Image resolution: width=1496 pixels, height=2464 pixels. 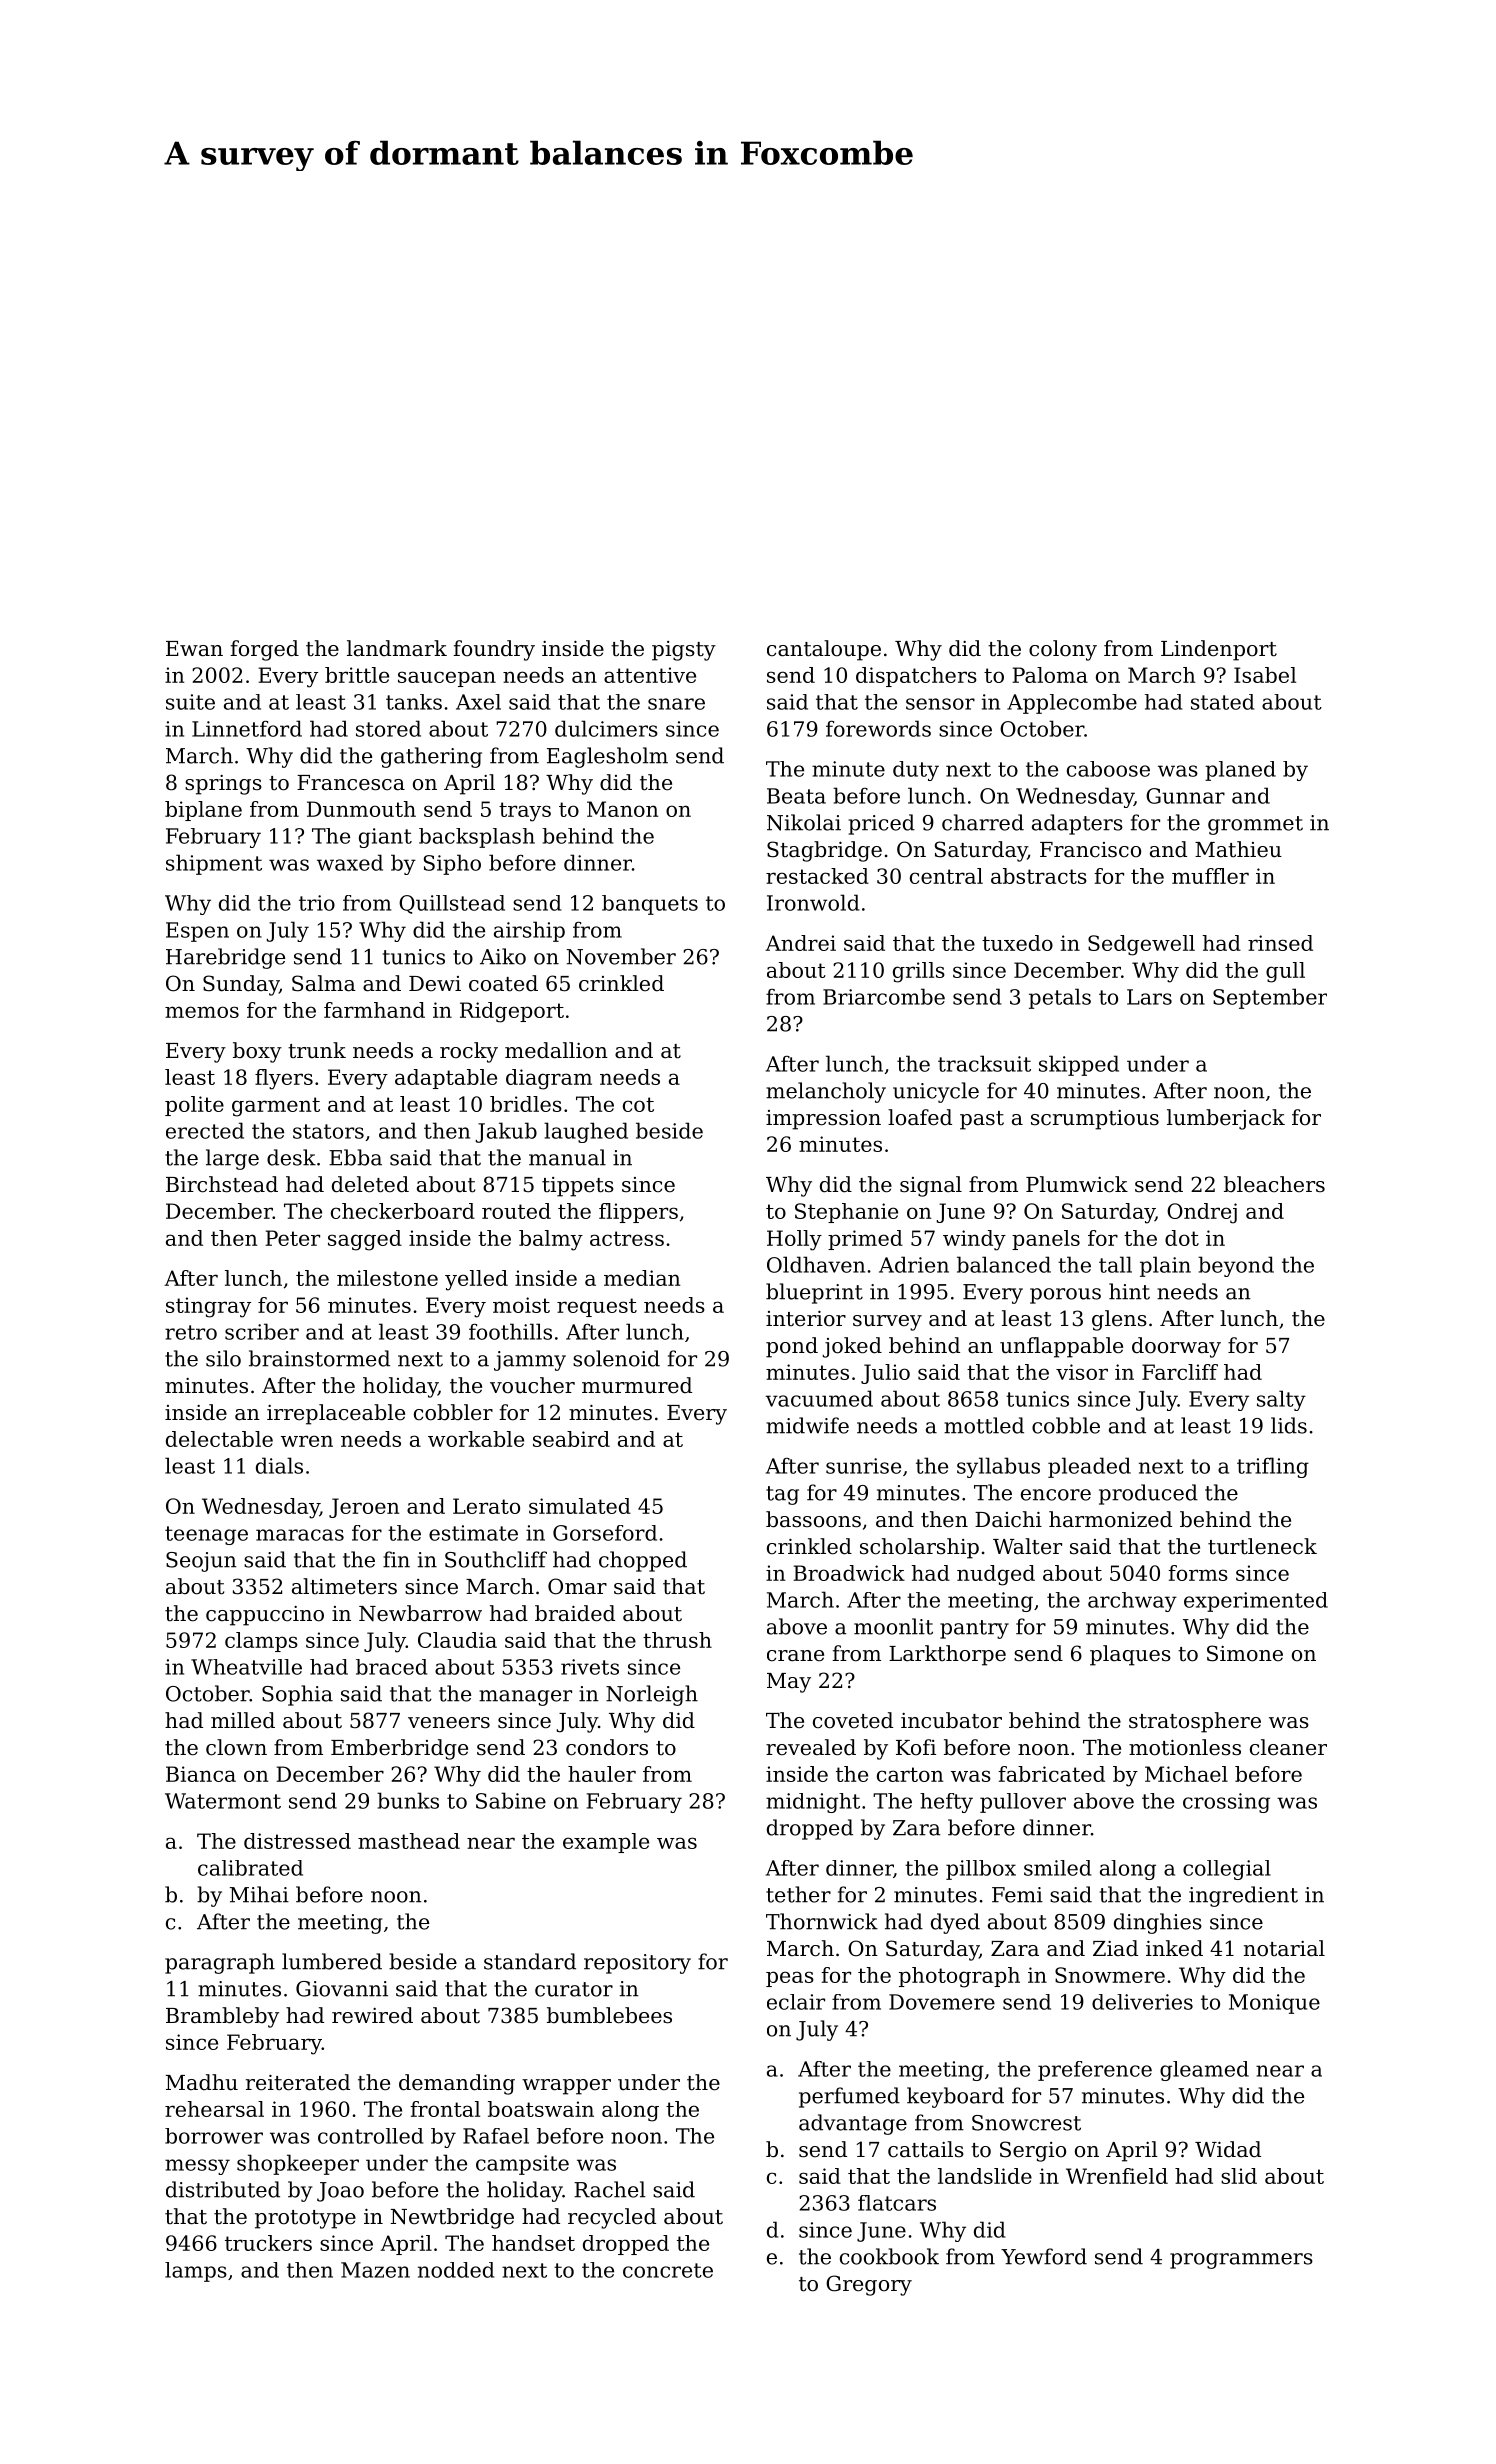 I want to click on colony, so click(x=1063, y=650).
